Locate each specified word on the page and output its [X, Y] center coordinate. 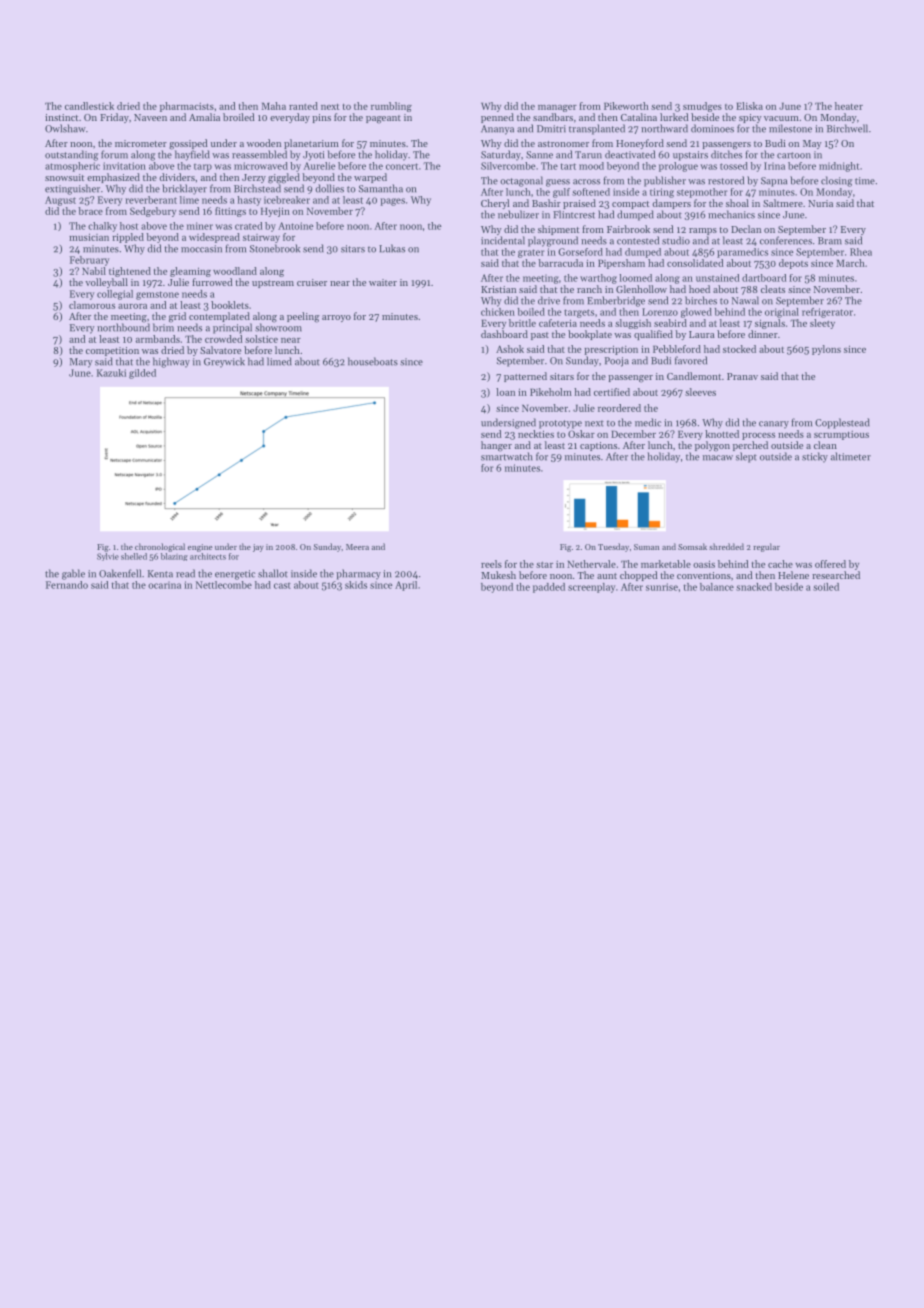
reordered [619, 408]
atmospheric [72, 167]
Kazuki [111, 373]
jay [258, 548]
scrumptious [841, 435]
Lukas [392, 248]
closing [836, 181]
